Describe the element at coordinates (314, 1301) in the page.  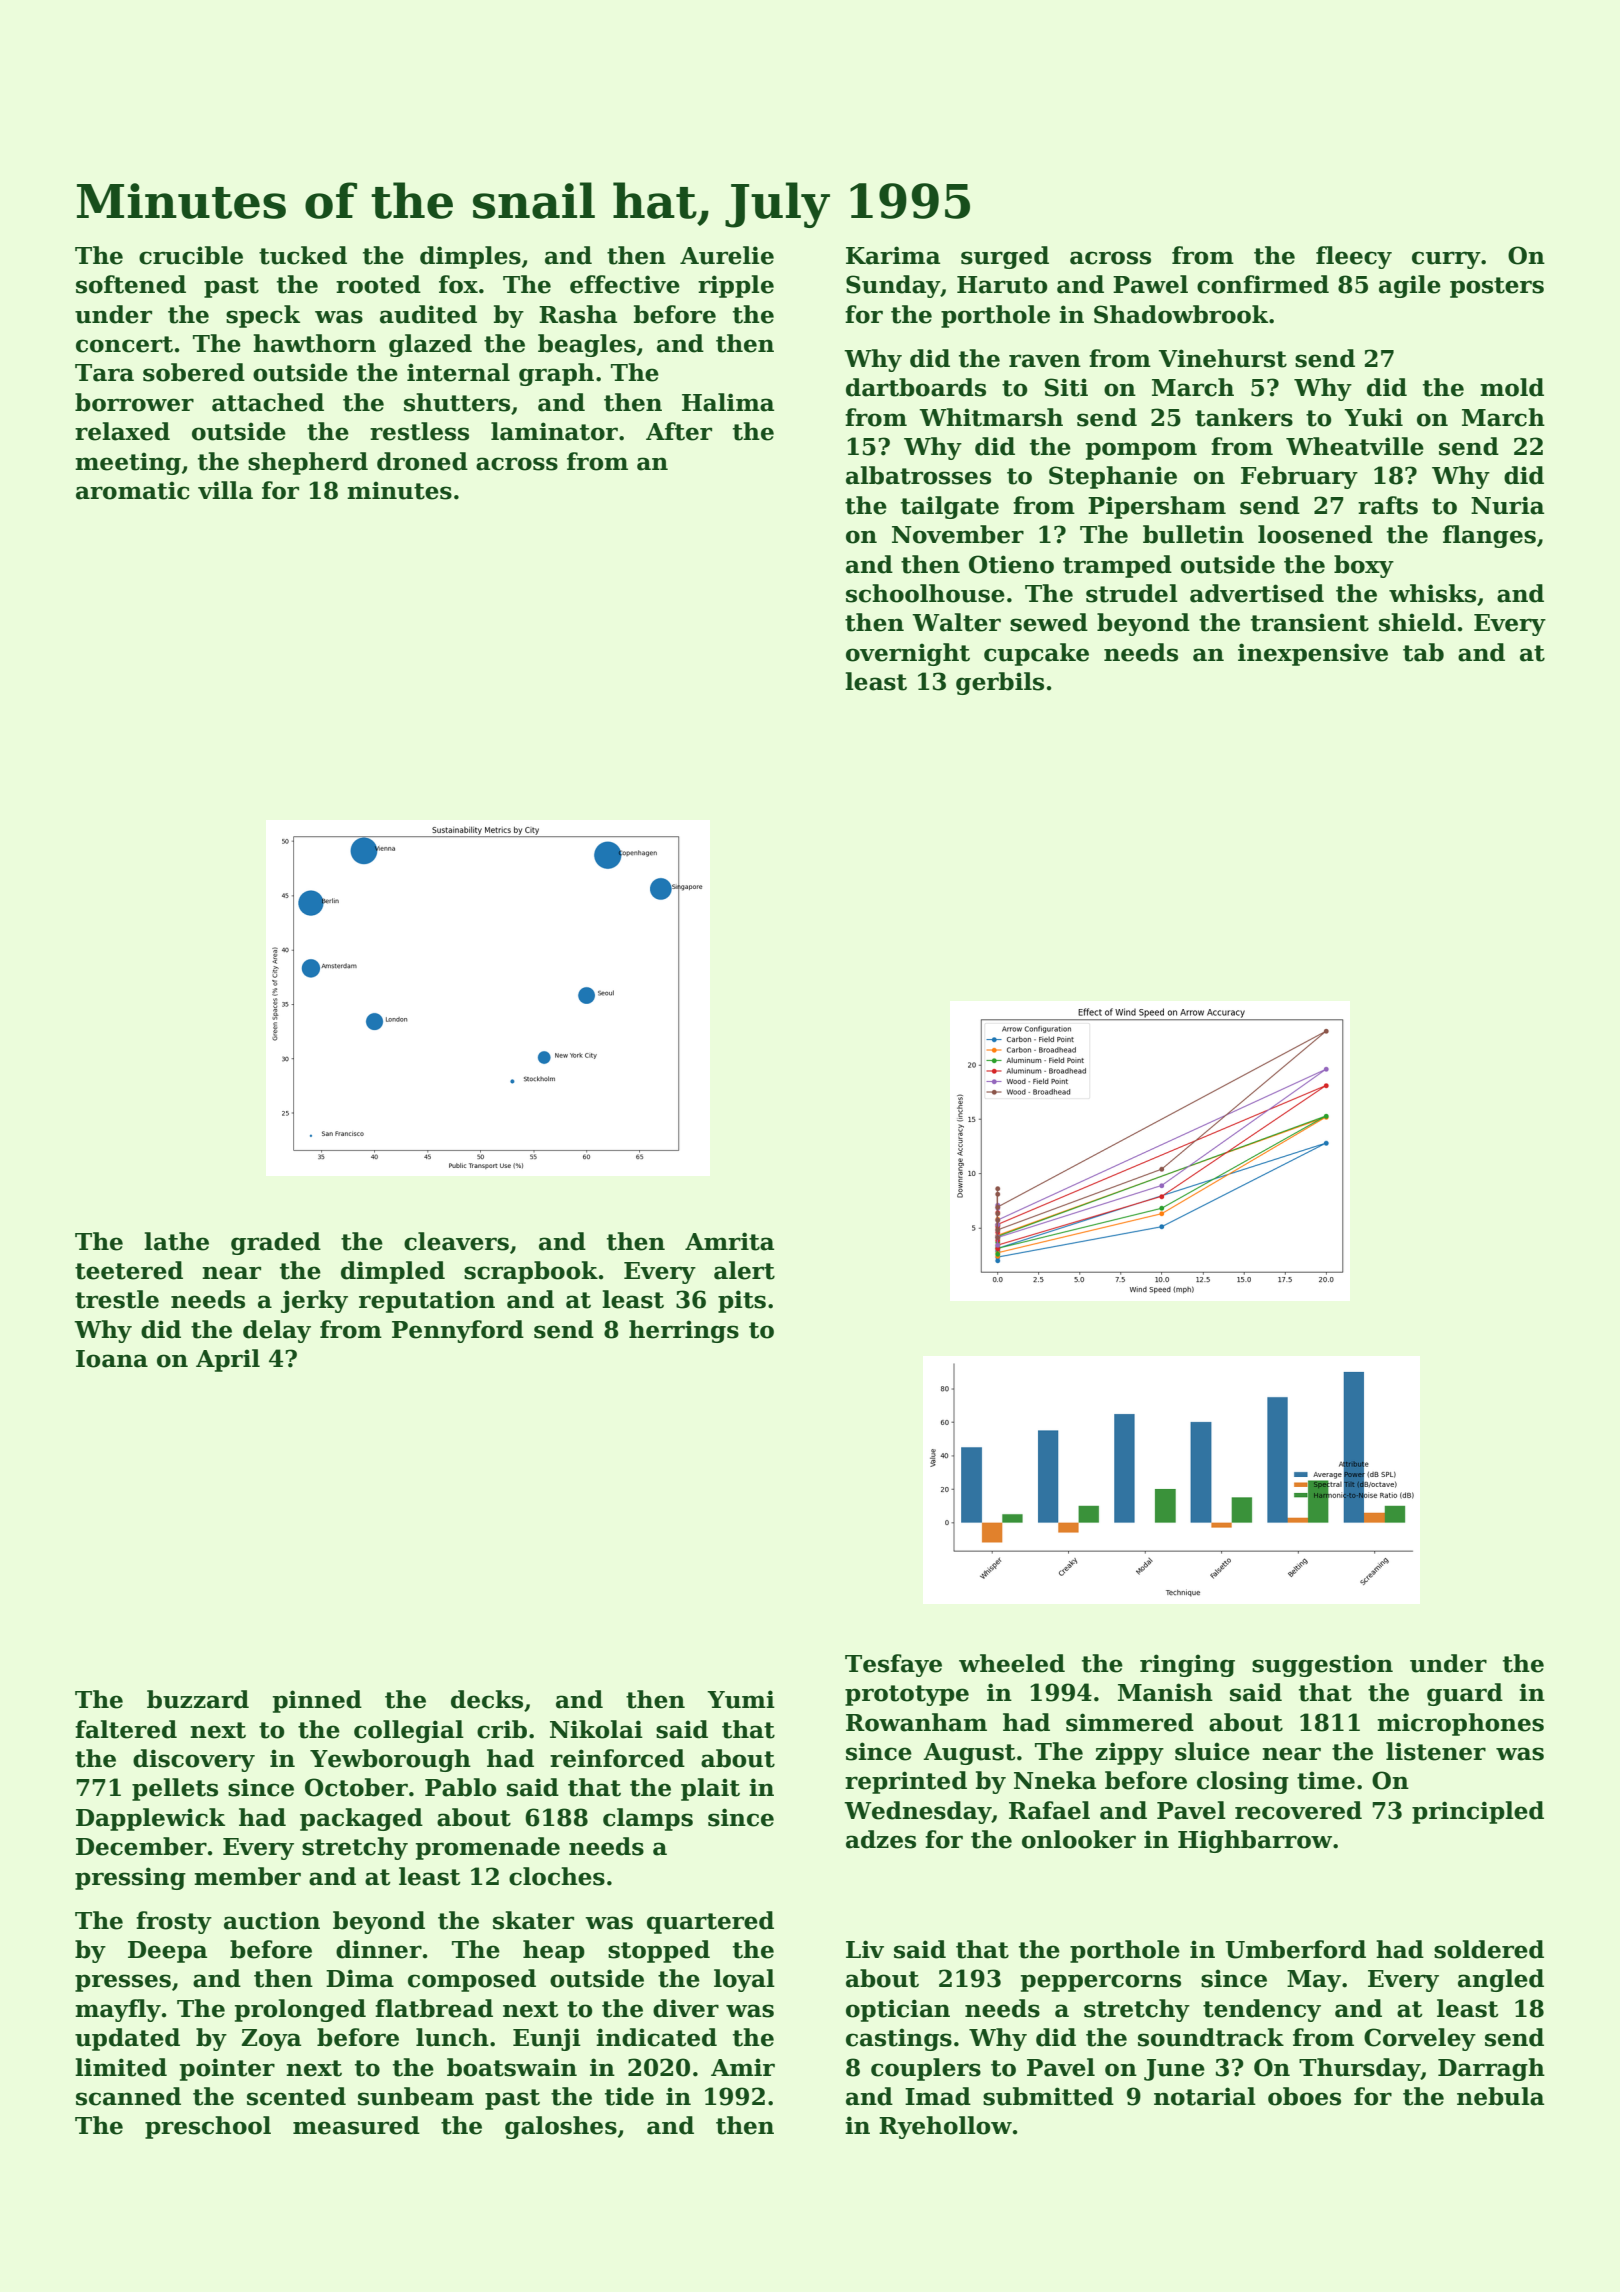
I see `jerky` at that location.
